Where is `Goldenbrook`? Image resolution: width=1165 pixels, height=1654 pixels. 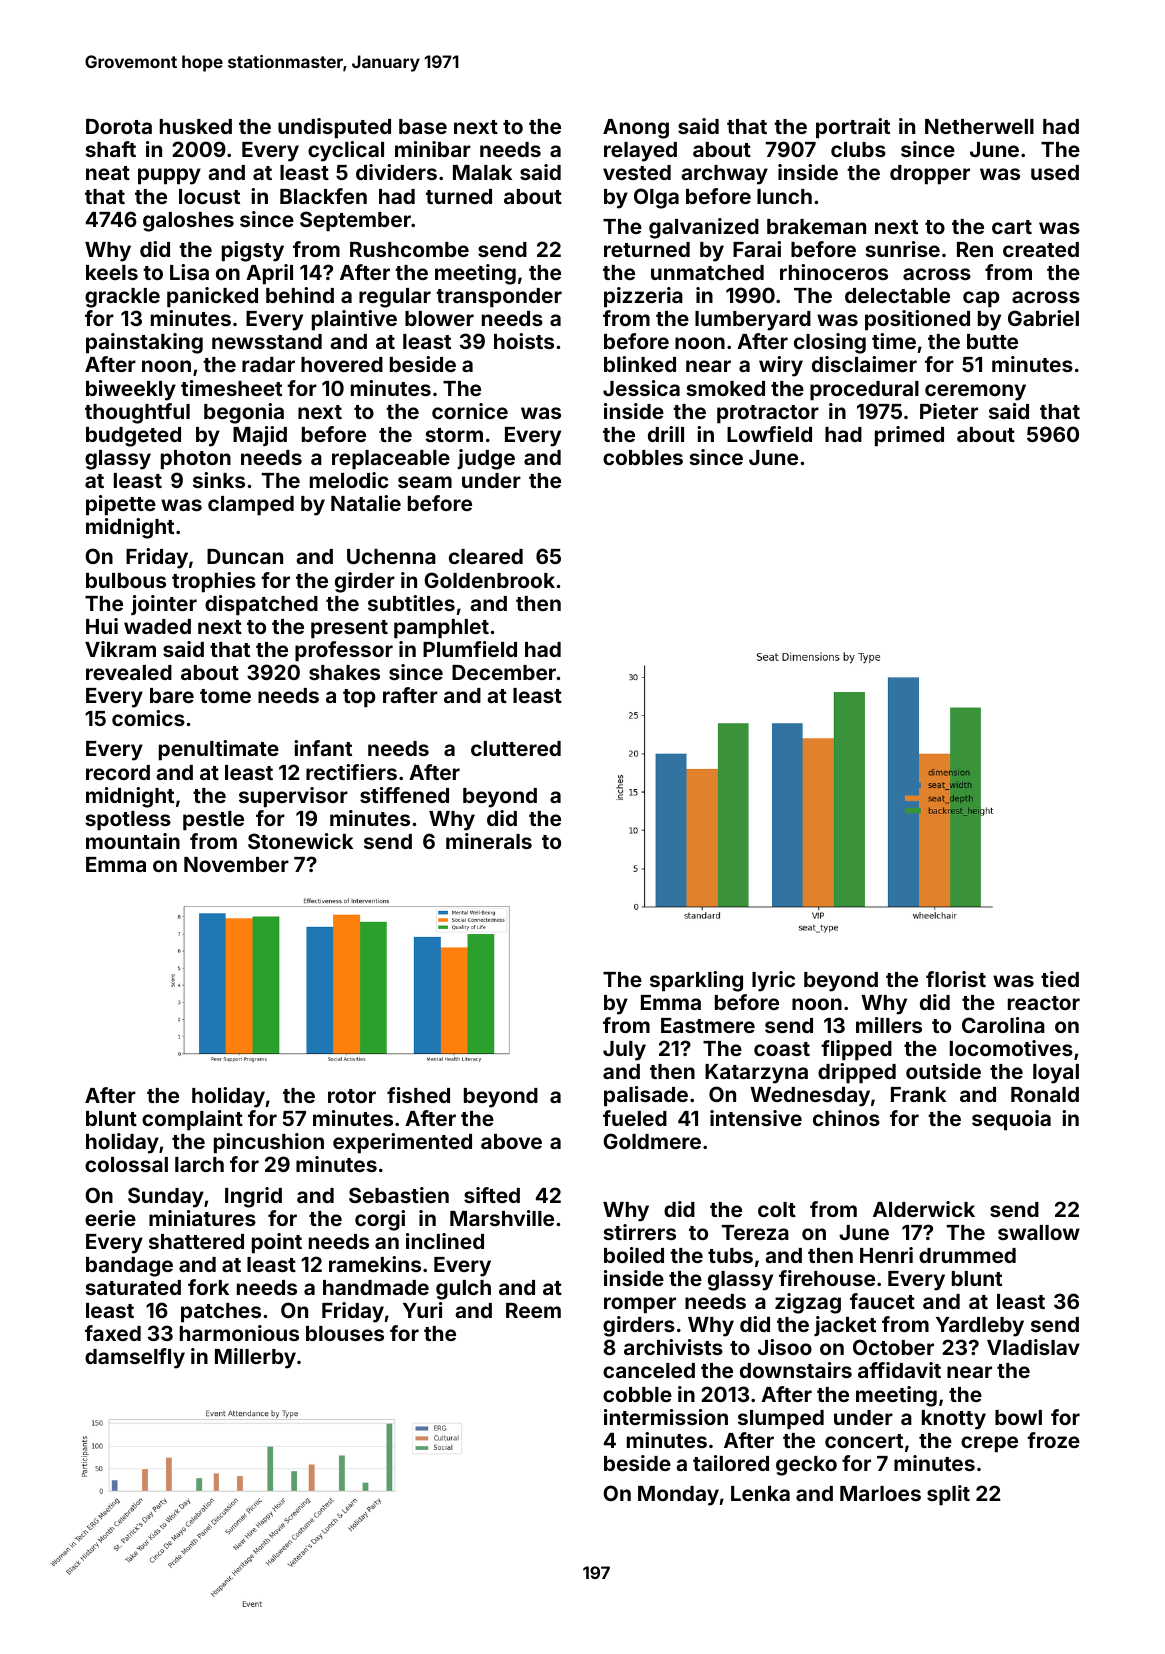 Goldenbrook is located at coordinates (489, 580).
